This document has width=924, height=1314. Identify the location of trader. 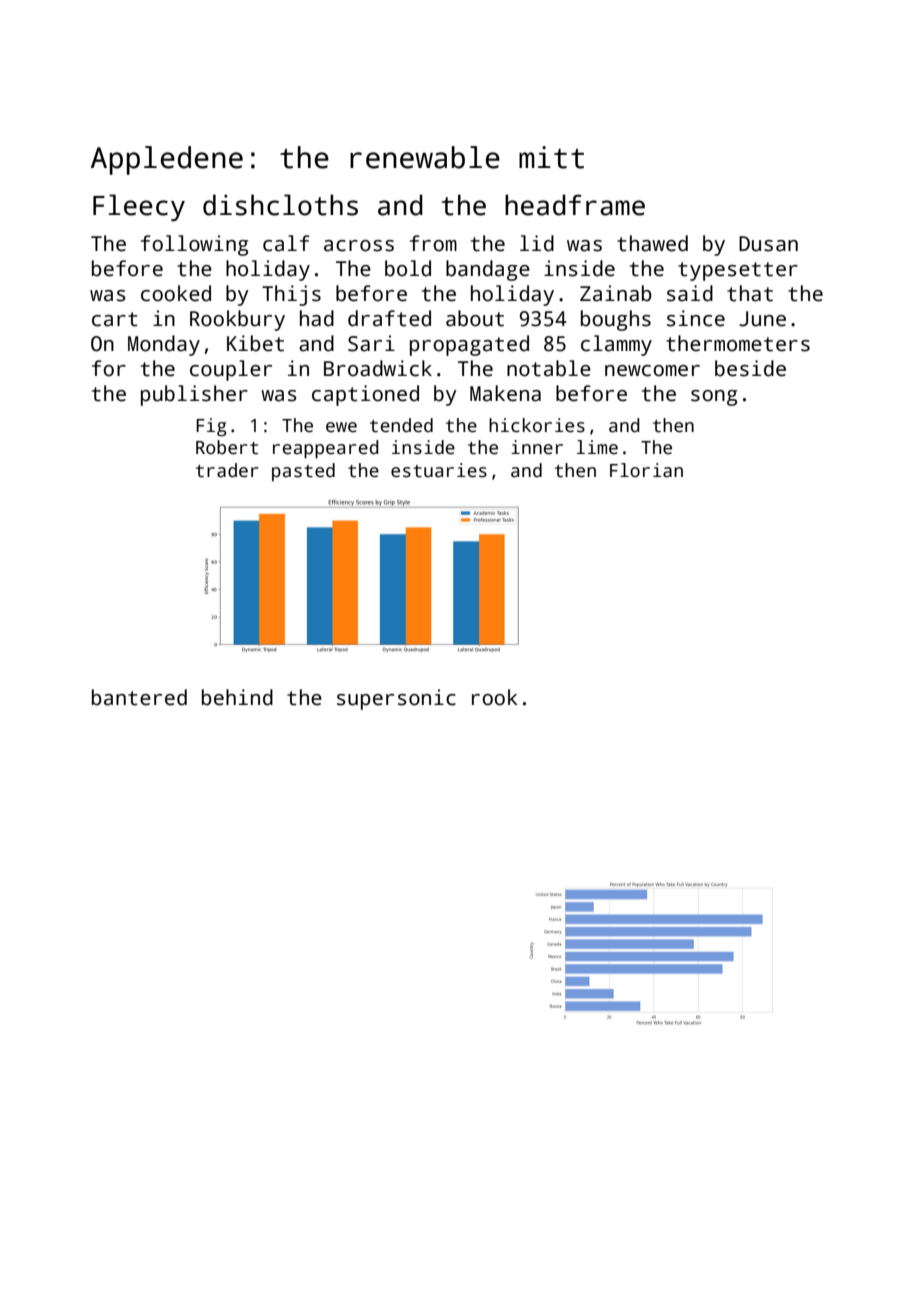
(227, 470).
